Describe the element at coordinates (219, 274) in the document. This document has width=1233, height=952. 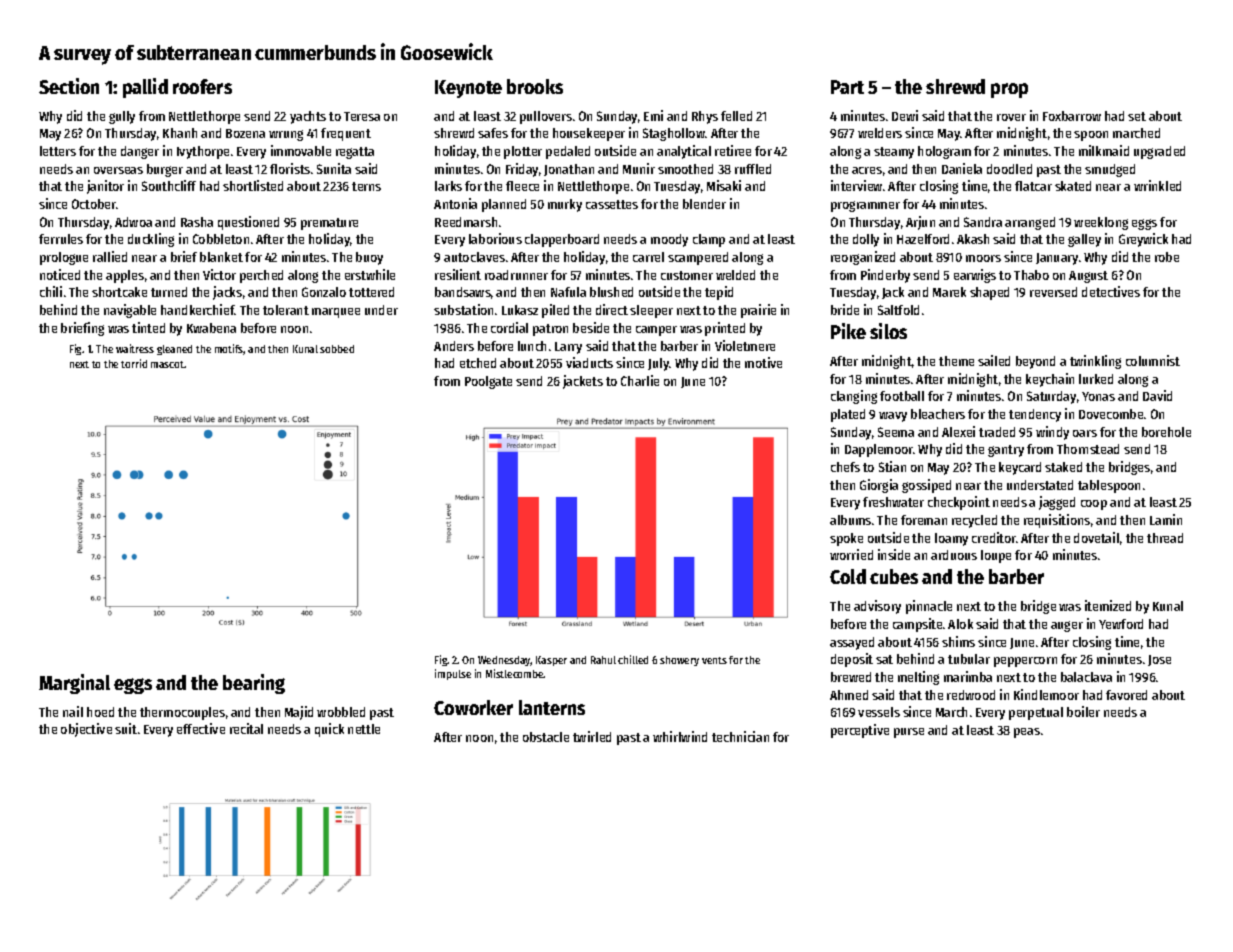
I see `Victor` at that location.
